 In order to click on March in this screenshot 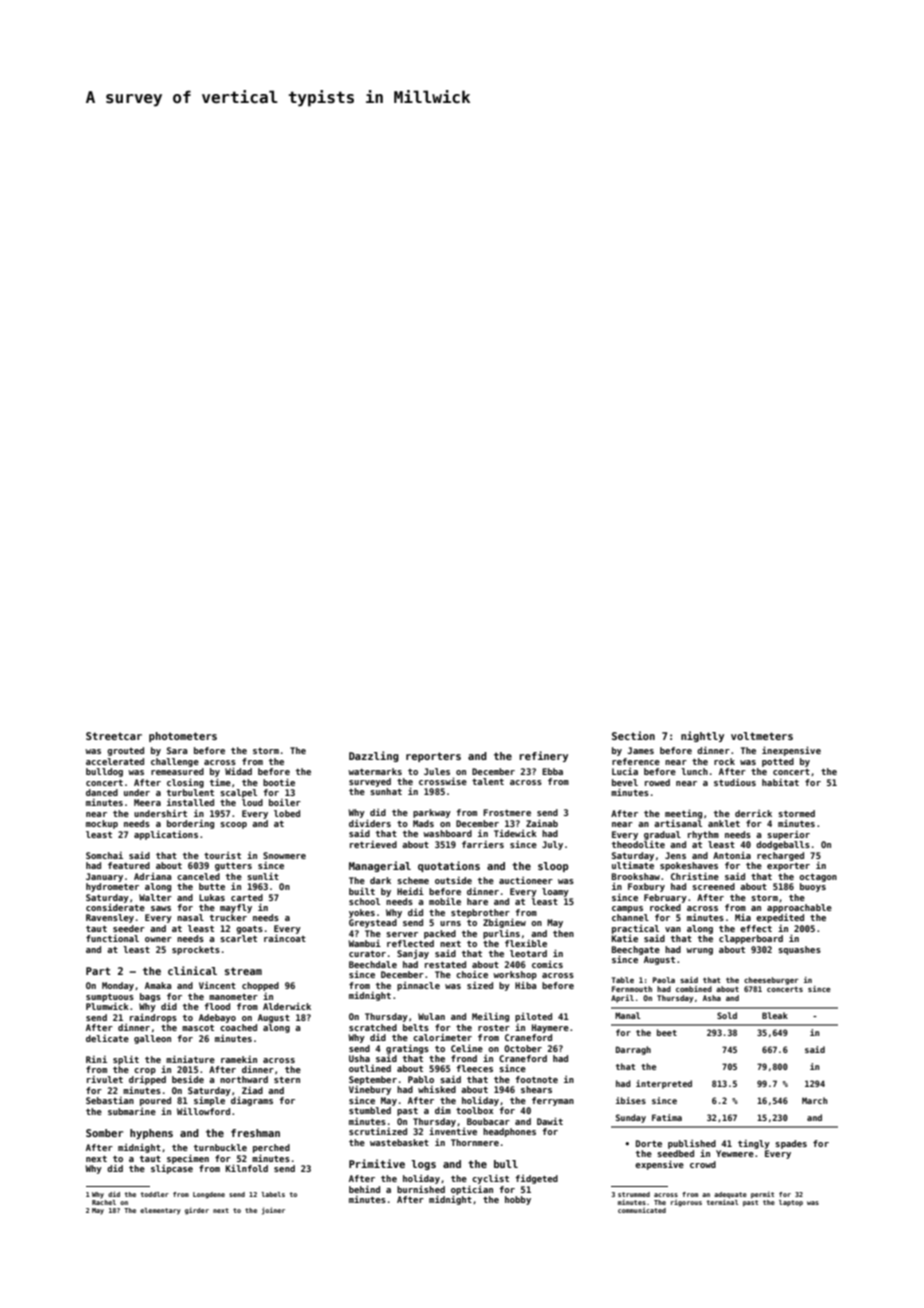, I will do `click(815, 1100)`.
